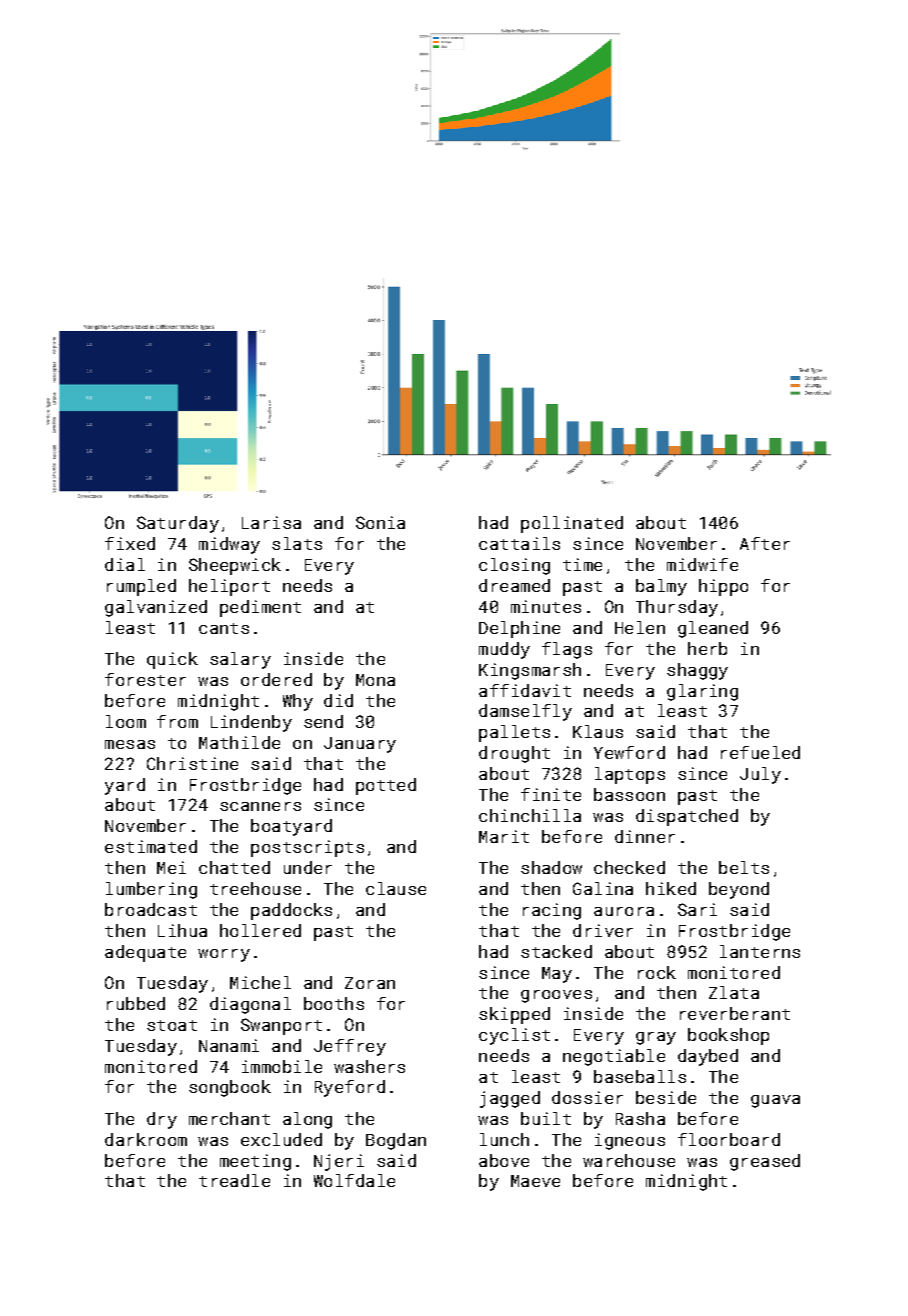 The width and height of the document is (908, 1316). What do you see at coordinates (556, 996) in the document?
I see `grooves` at bounding box center [556, 996].
